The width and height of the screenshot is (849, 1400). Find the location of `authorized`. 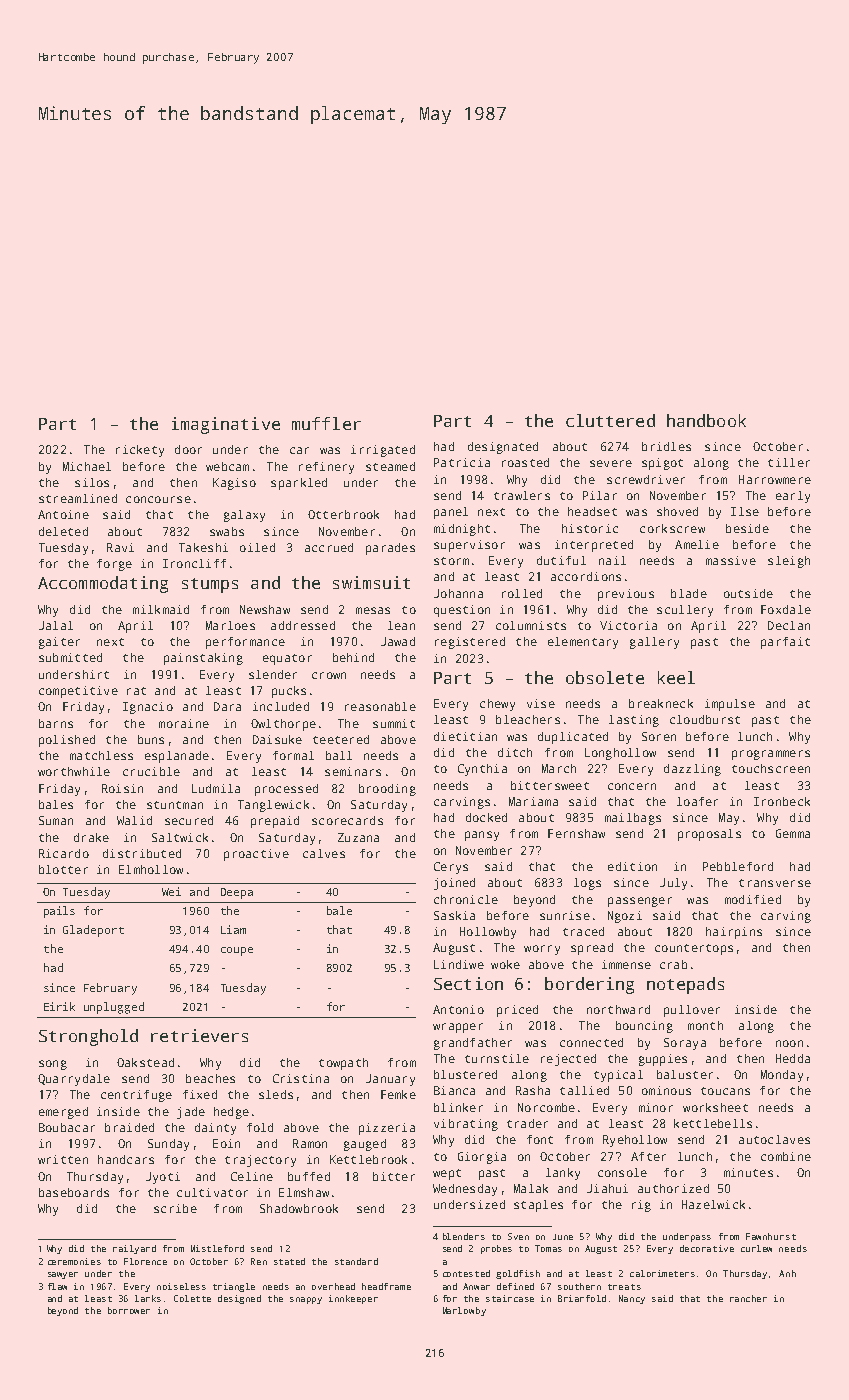

authorized is located at coordinates (673, 1188).
